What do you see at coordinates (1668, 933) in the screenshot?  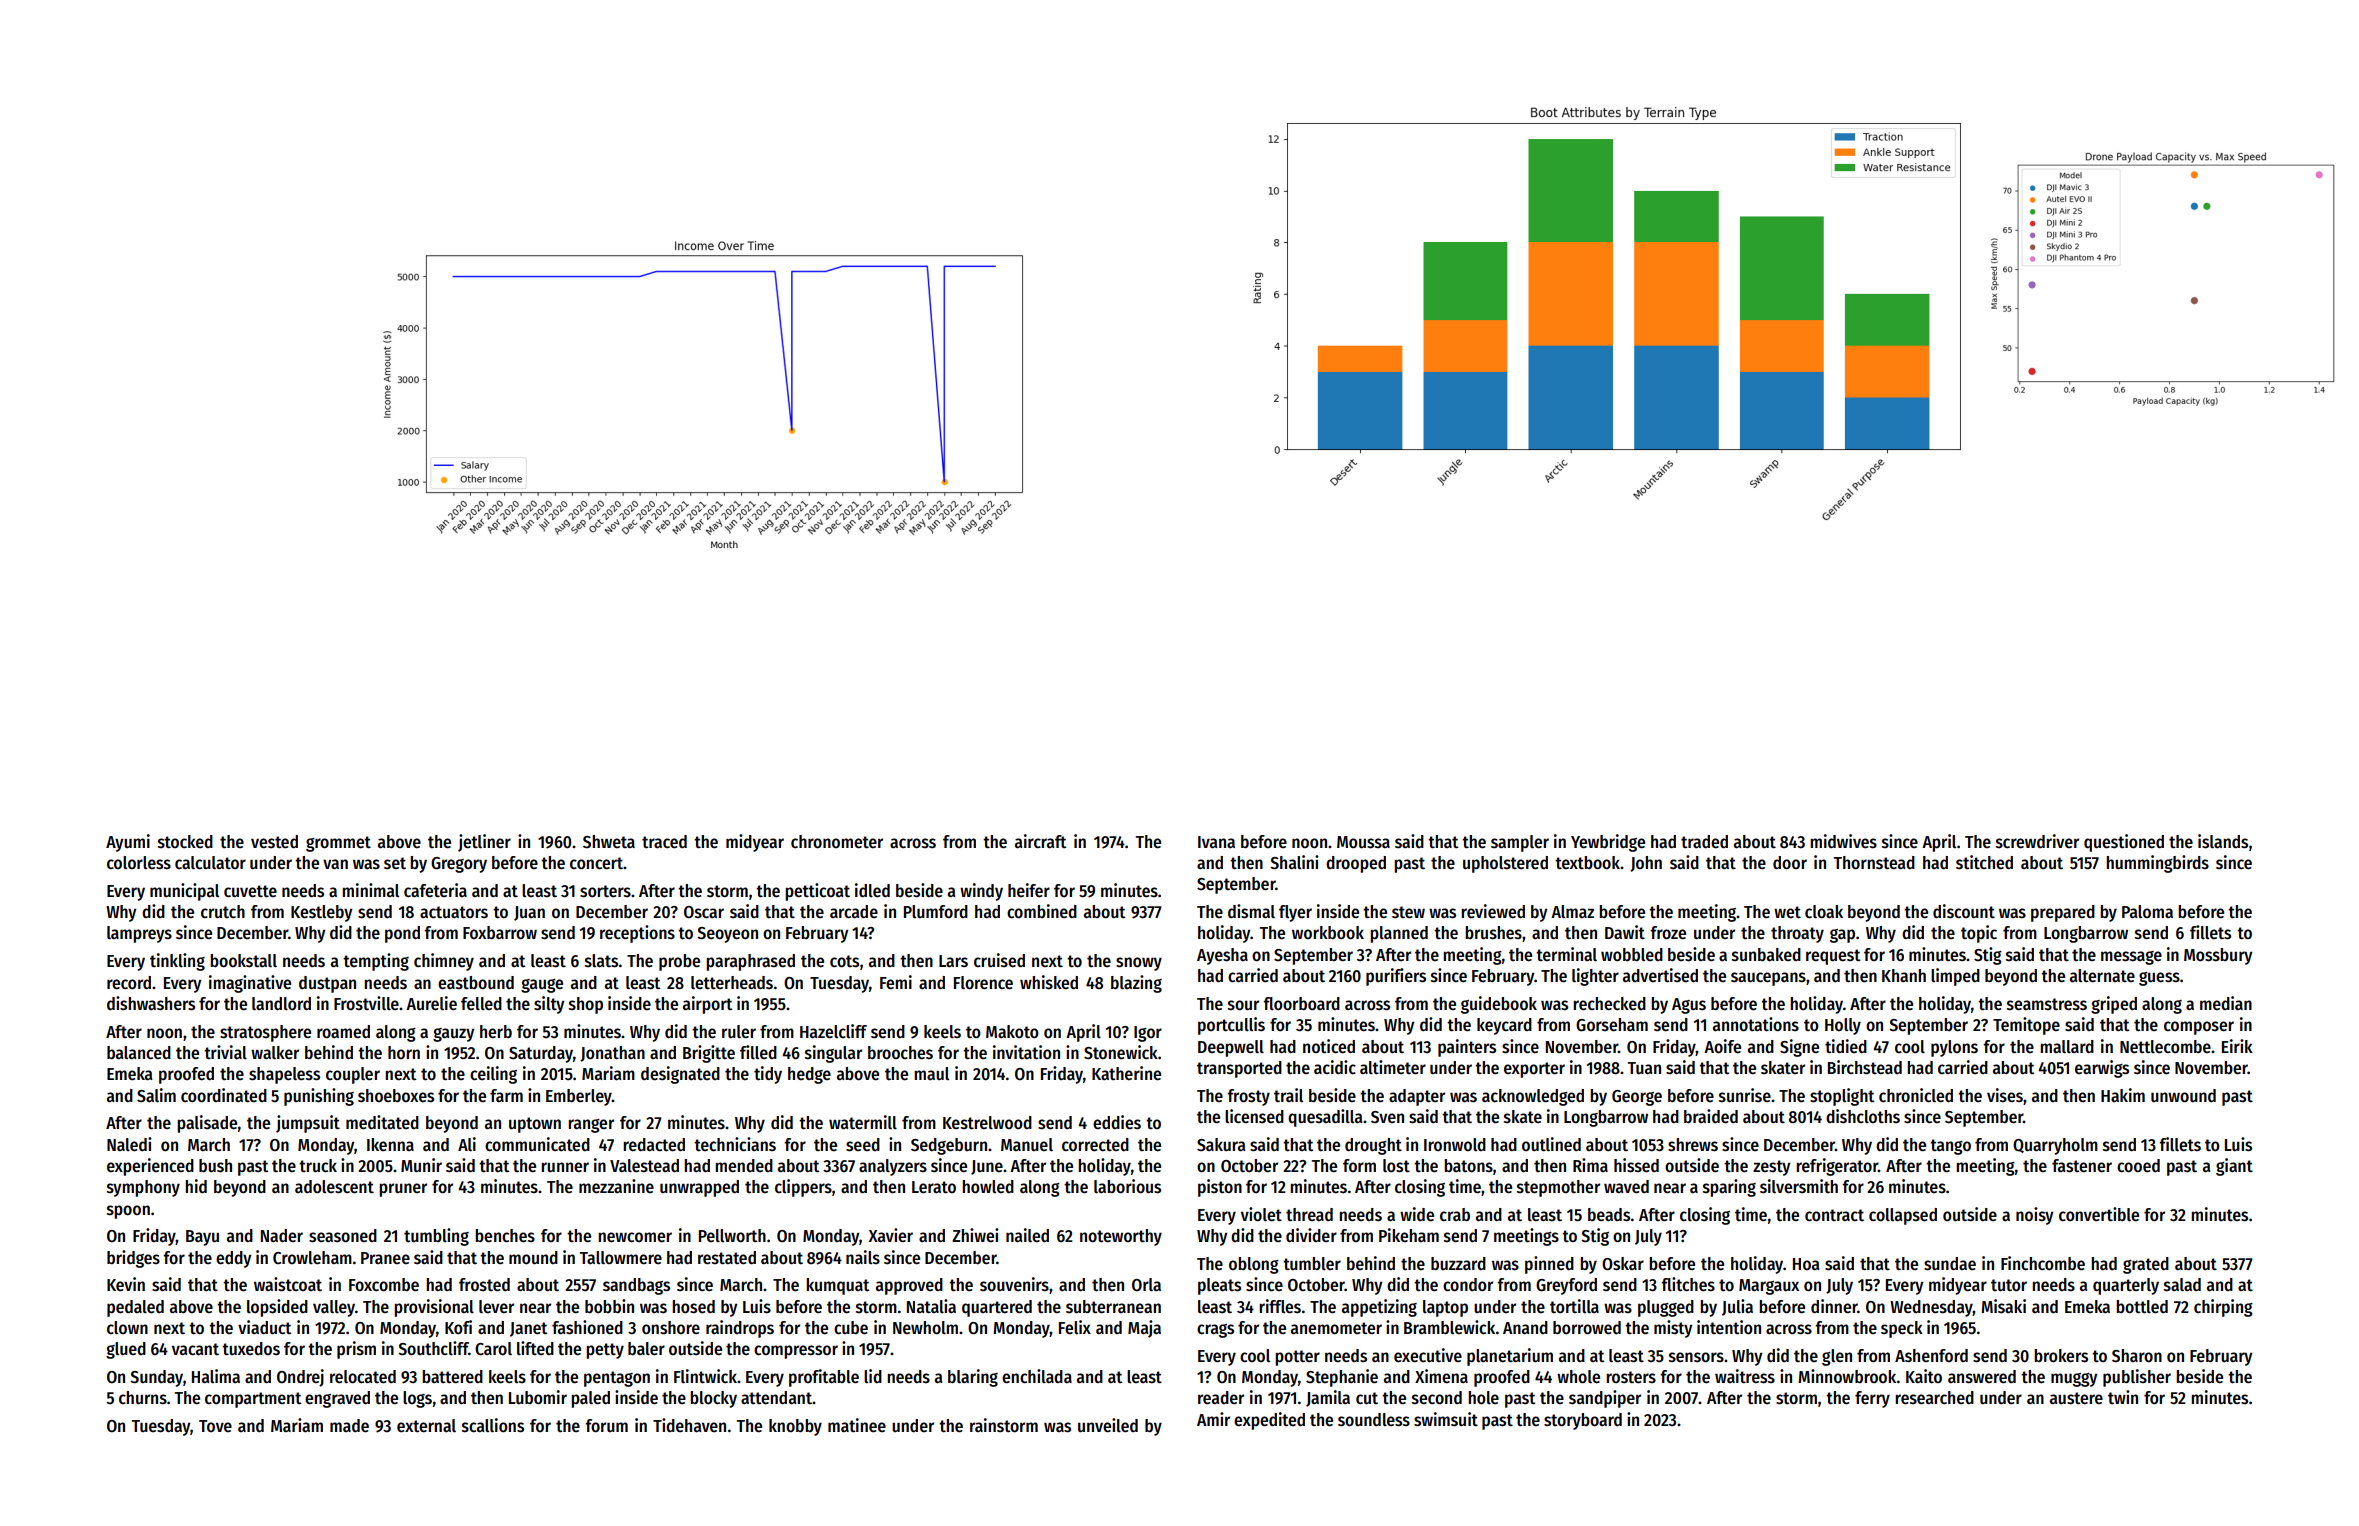 I see `froze` at bounding box center [1668, 933].
